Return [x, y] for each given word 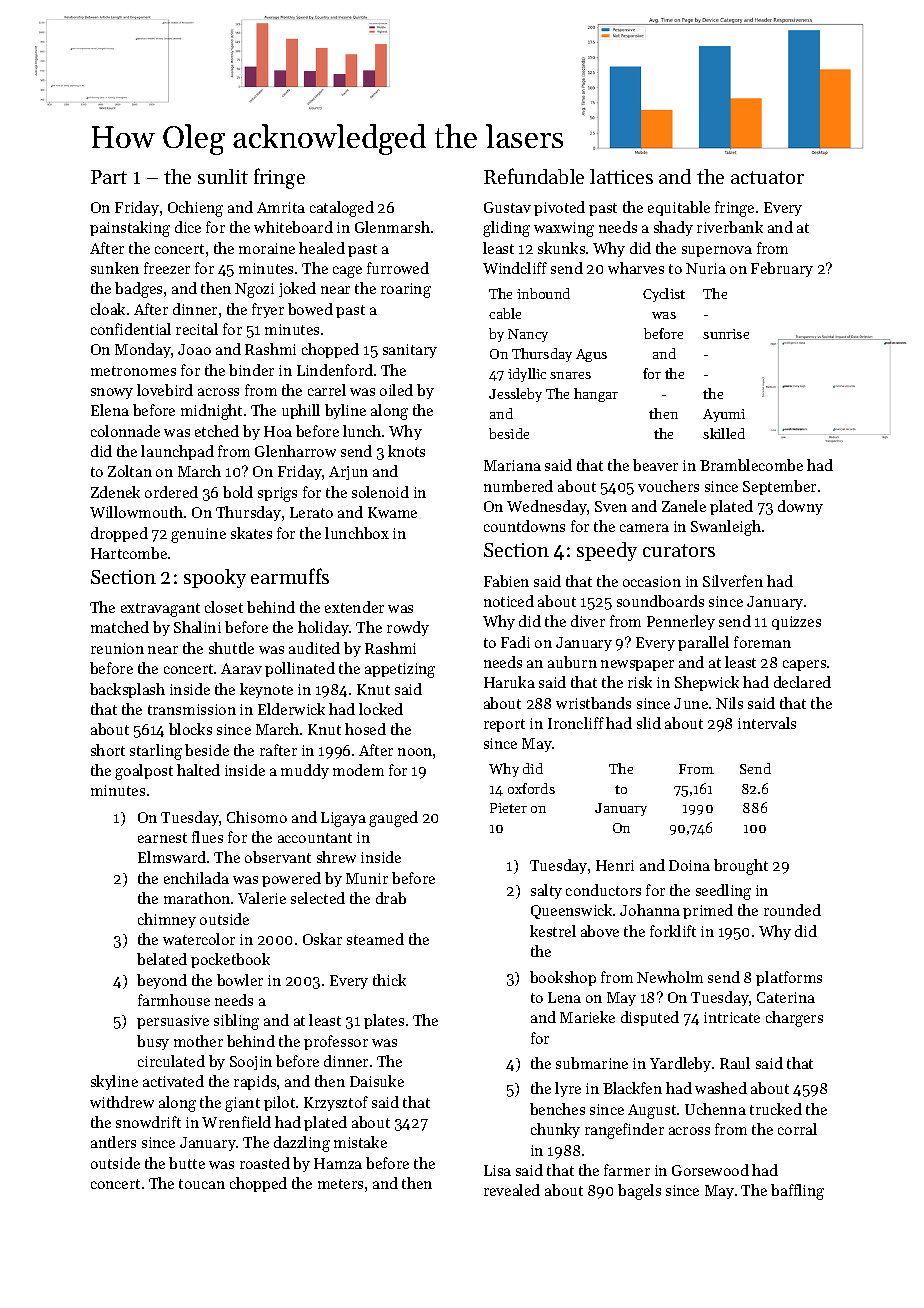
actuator [767, 177]
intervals [767, 723]
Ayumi [724, 415]
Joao [194, 349]
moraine [267, 248]
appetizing [400, 670]
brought [741, 867]
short [108, 750]
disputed [650, 1018]
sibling [236, 1022]
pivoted [559, 208]
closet [224, 607]
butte [187, 1163]
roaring [406, 290]
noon [415, 752]
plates [384, 1021]
